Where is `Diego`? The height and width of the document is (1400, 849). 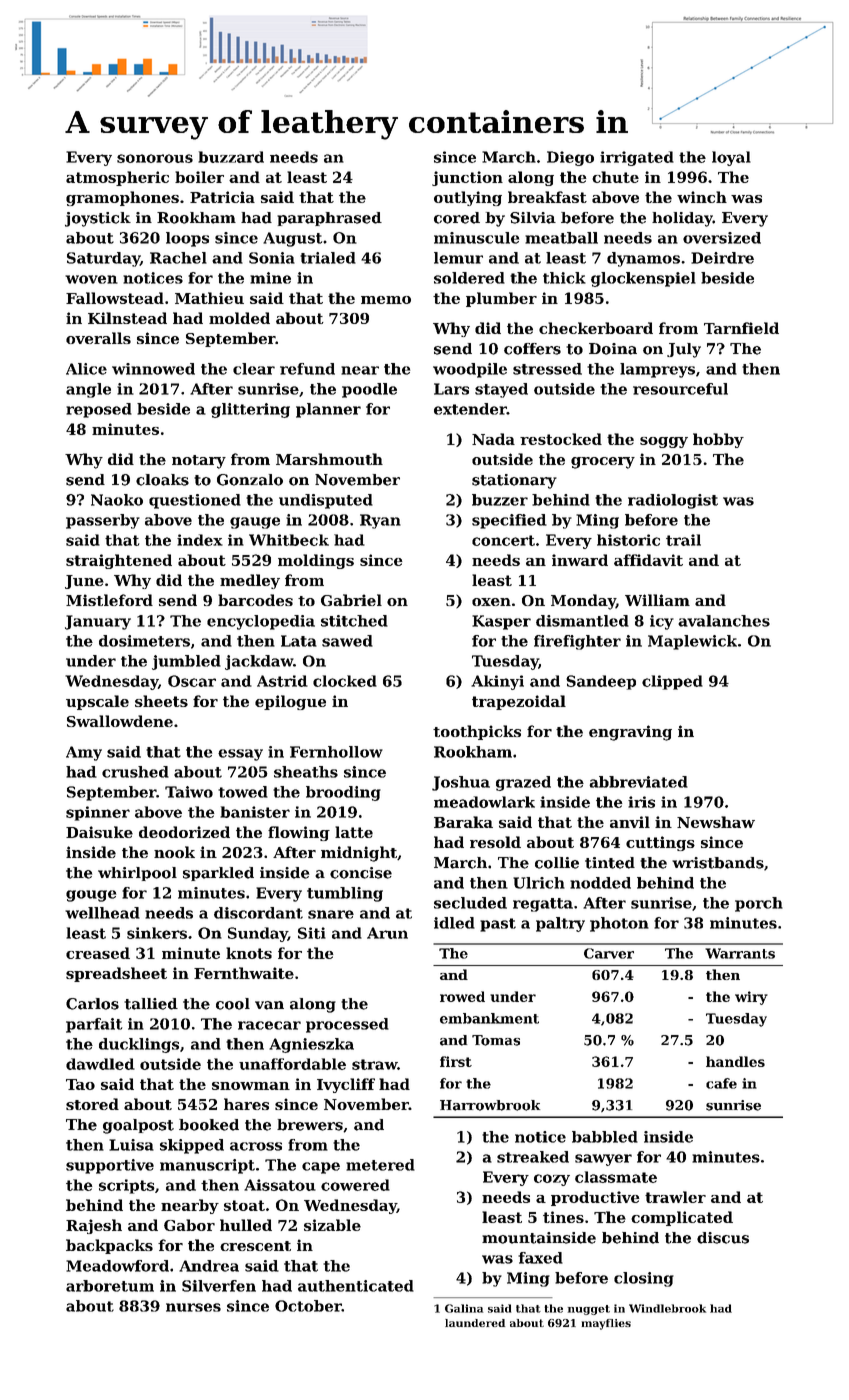 Diego is located at coordinates (570, 158).
